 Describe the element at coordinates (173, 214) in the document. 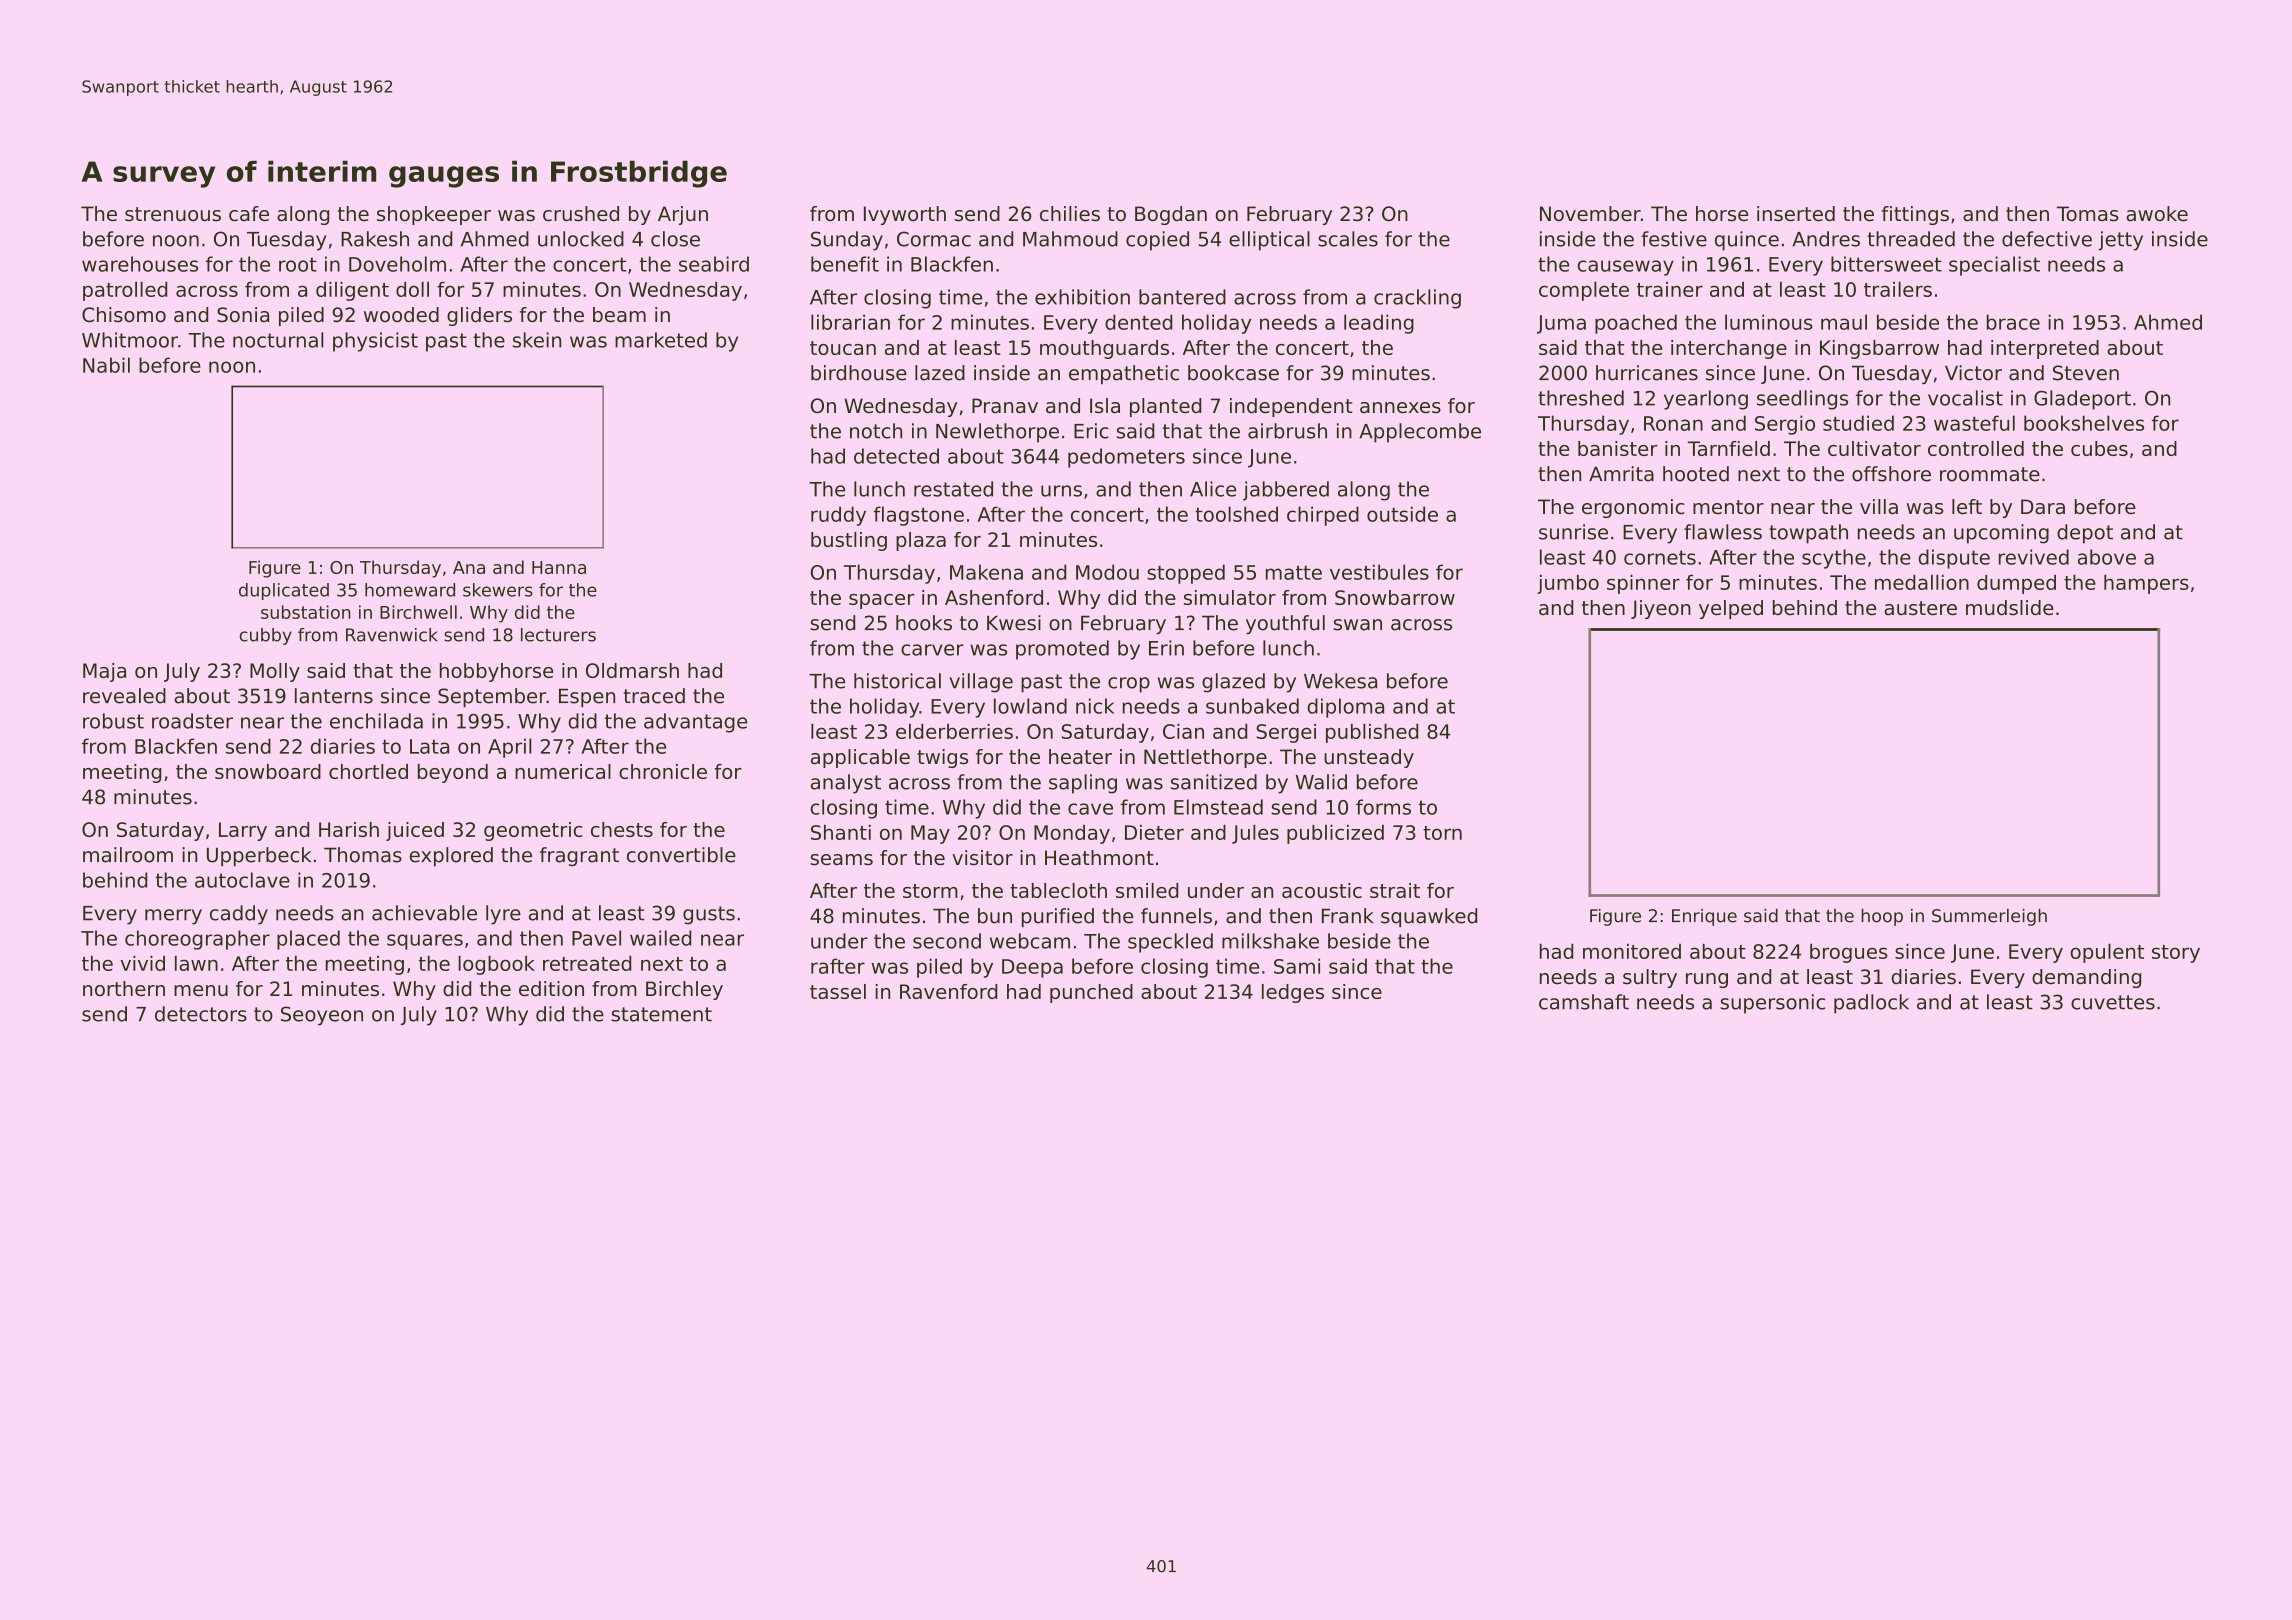

I see `strenuous` at that location.
